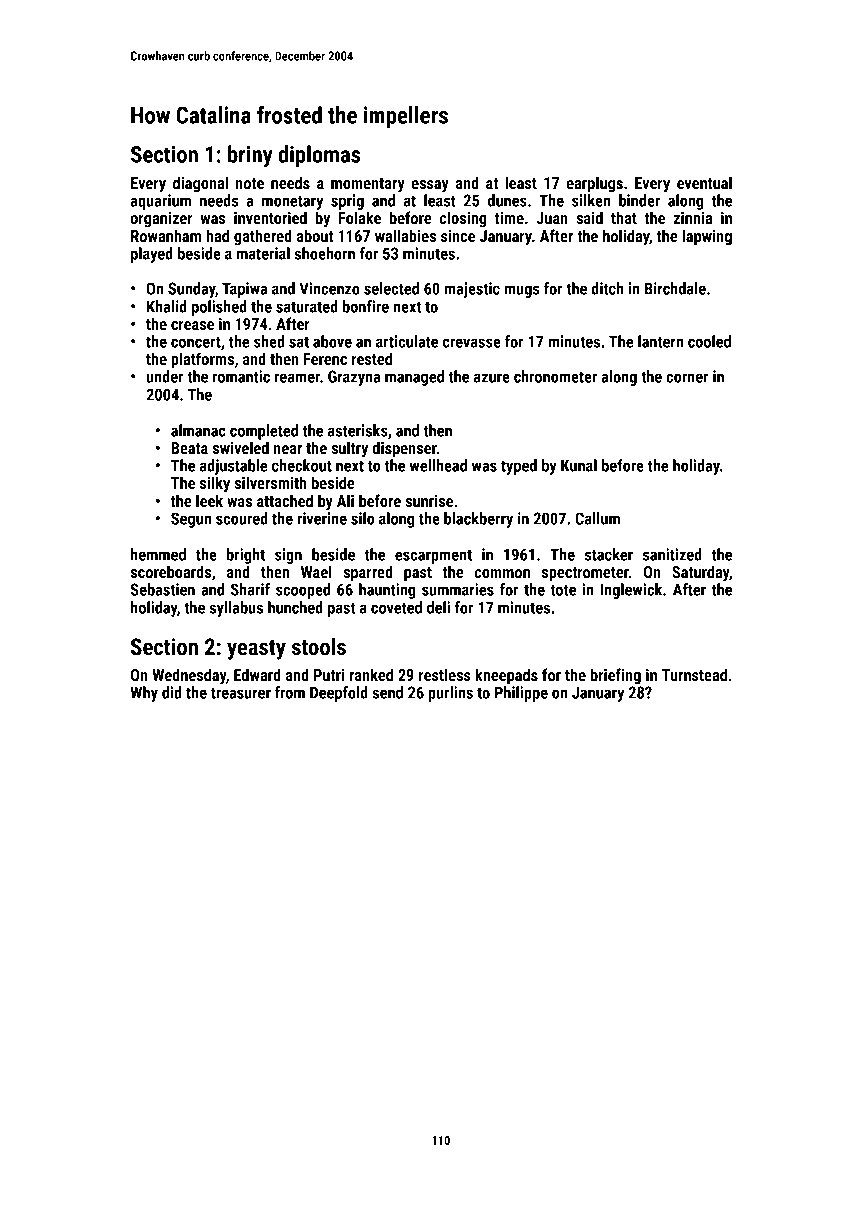 This screenshot has height=1225, width=863. I want to click on Putri, so click(329, 675).
